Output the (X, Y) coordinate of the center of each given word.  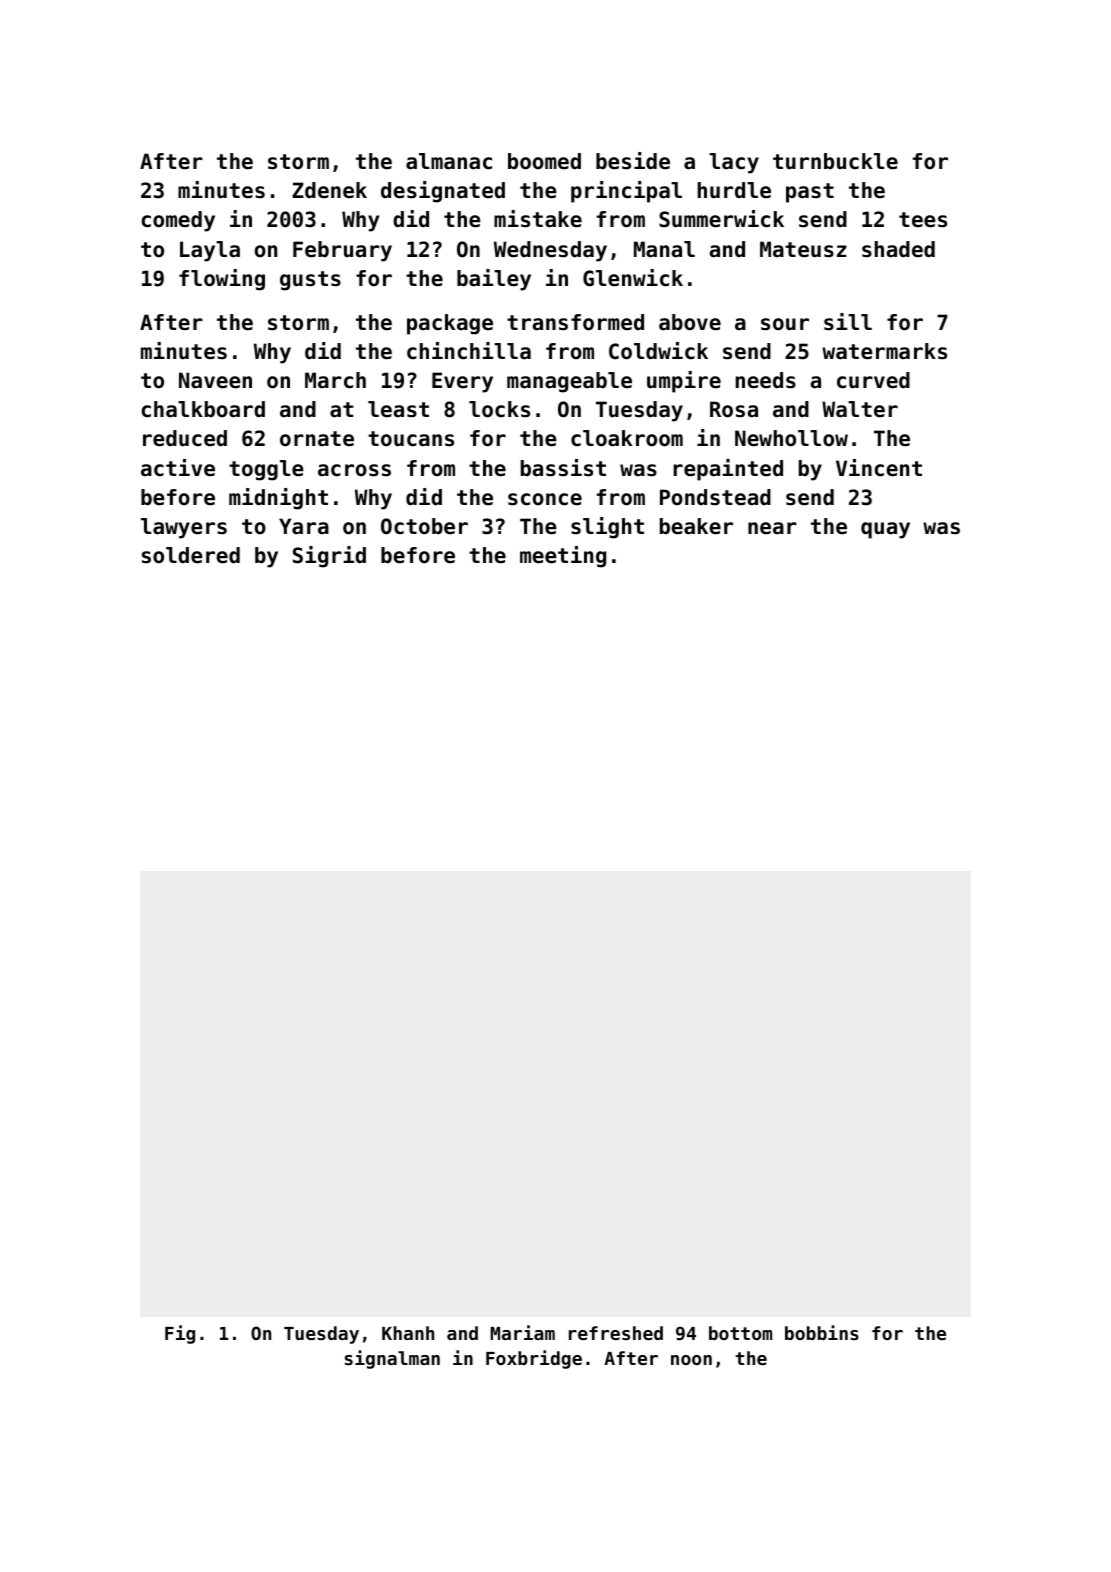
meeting (563, 557)
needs (766, 380)
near (772, 528)
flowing (222, 280)
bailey (494, 280)
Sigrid (329, 557)
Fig (180, 1334)
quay (885, 530)
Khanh (408, 1333)
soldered (191, 555)
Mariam (522, 1332)
